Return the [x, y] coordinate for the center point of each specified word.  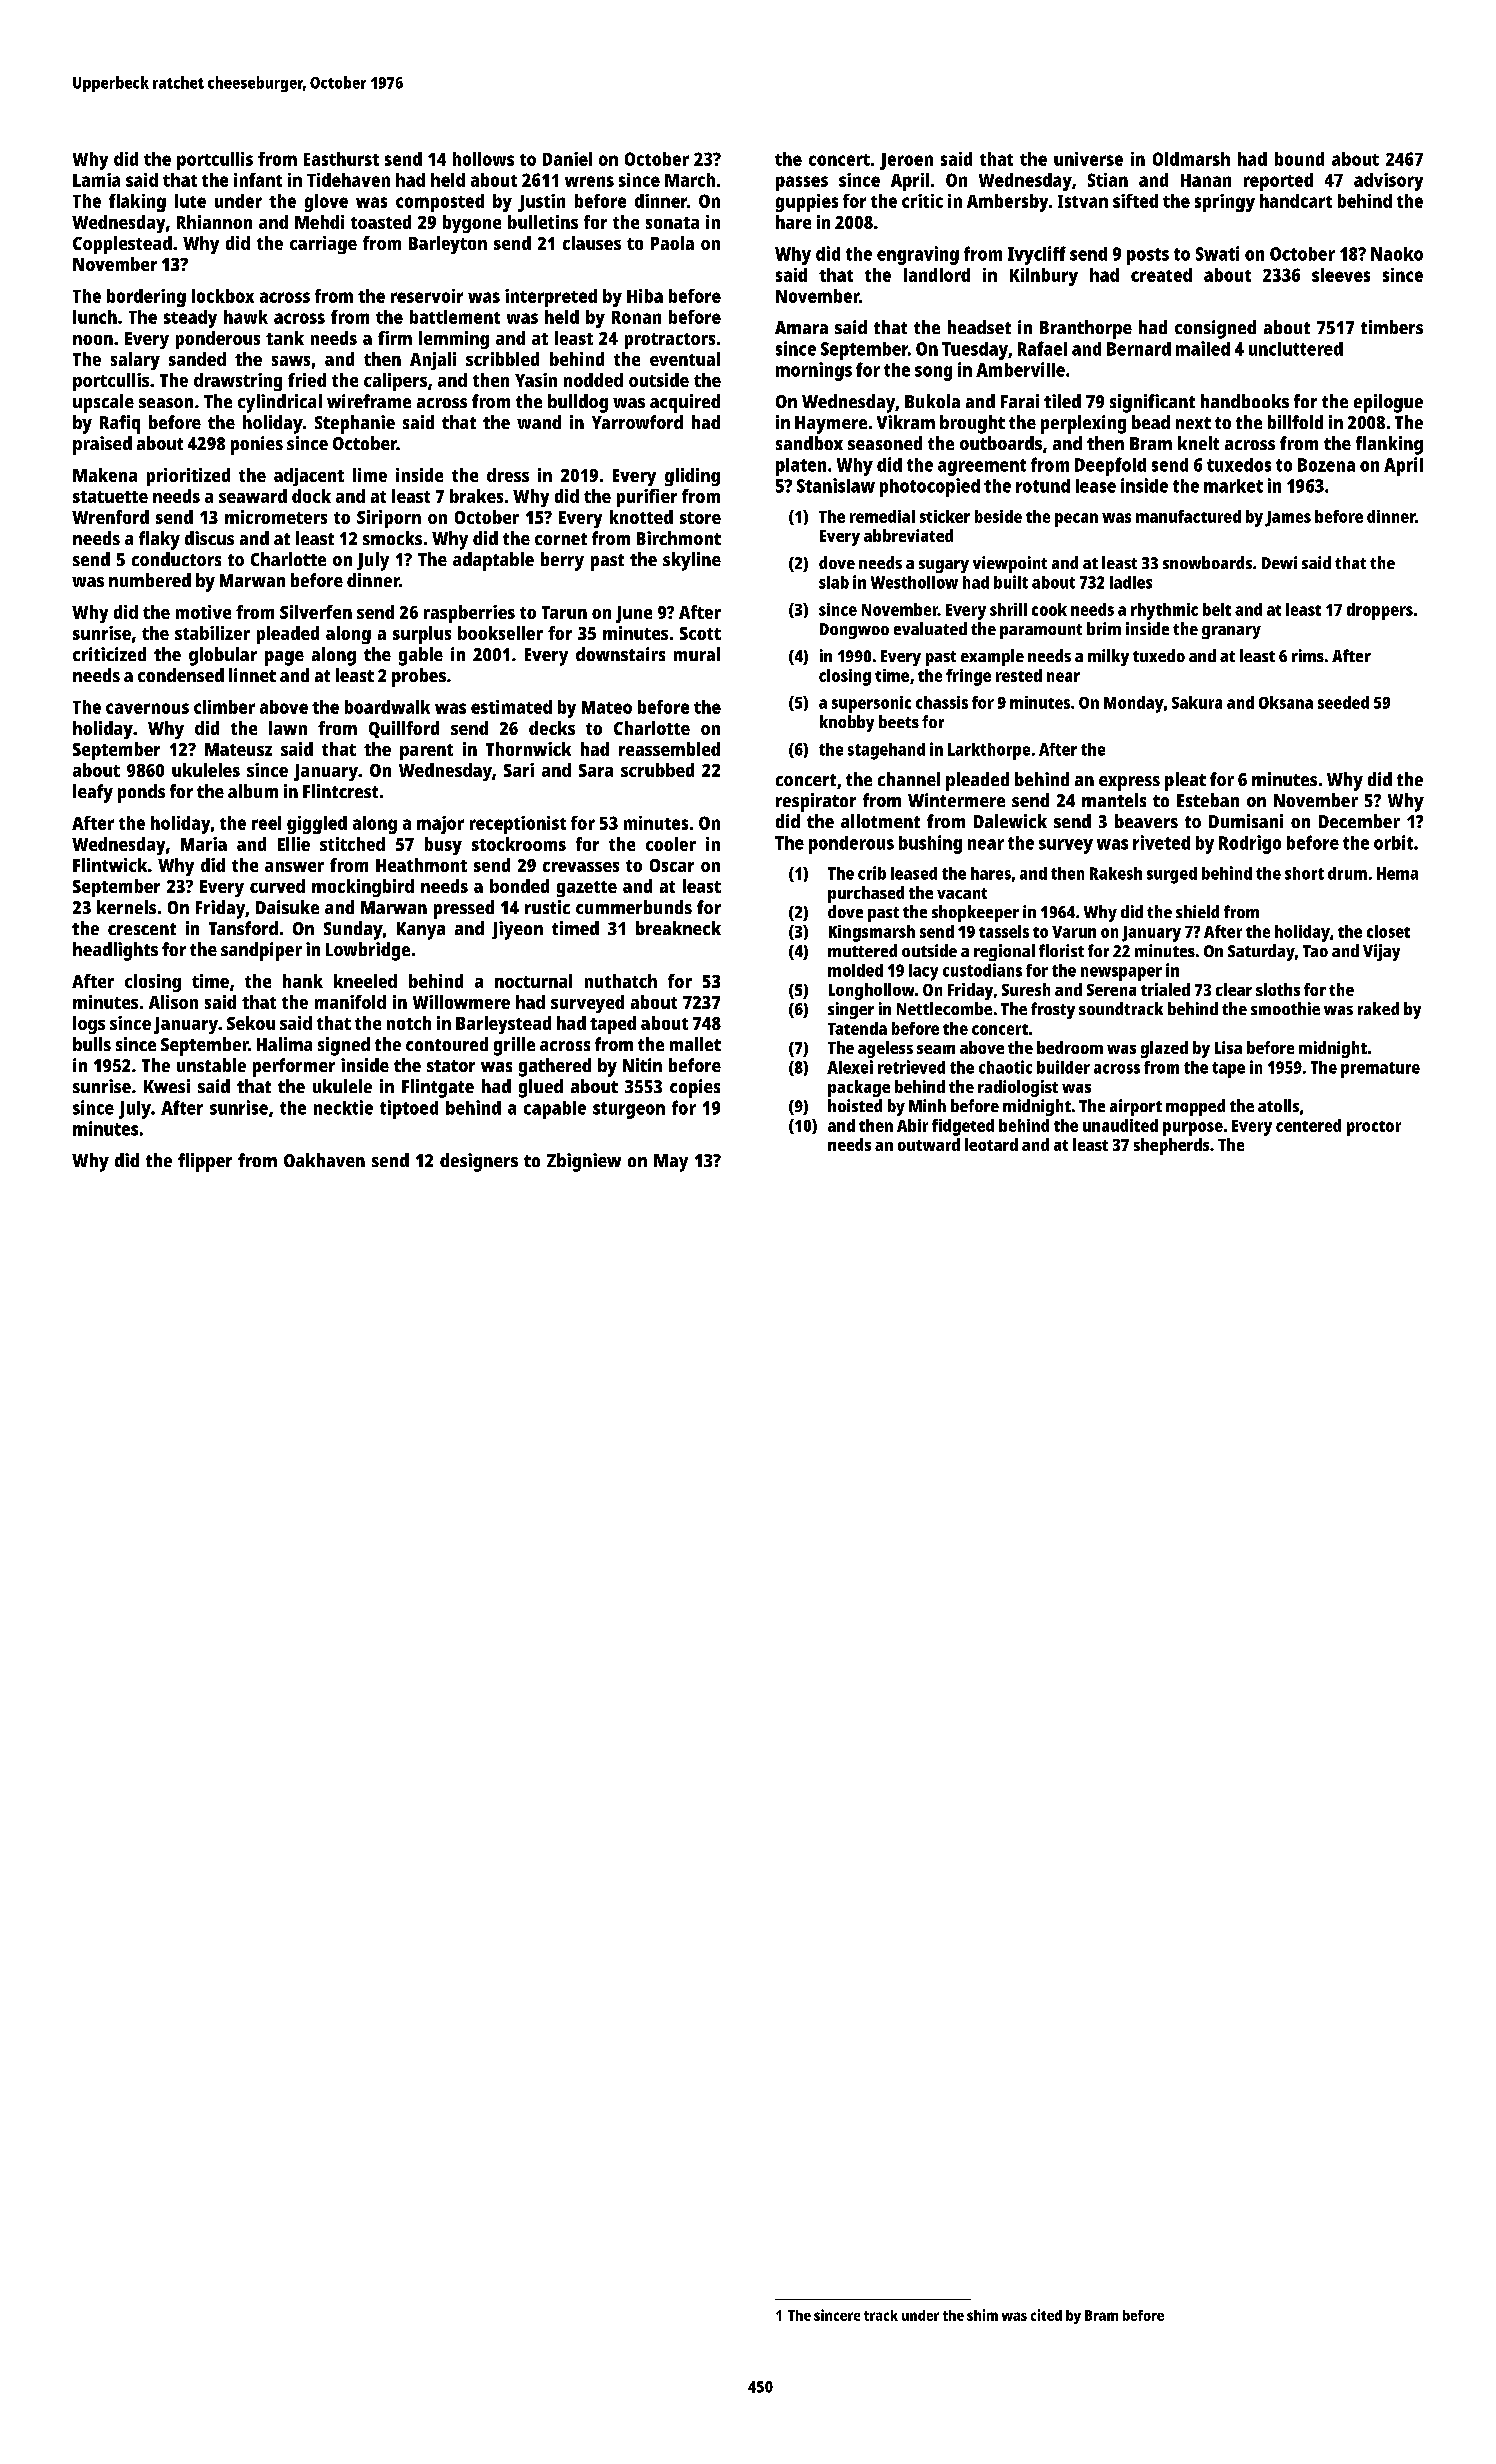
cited [1046, 2315]
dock [311, 496]
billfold [1295, 422]
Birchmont [679, 538]
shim [982, 2315]
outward [929, 1144]
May [671, 1163]
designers [479, 1162]
